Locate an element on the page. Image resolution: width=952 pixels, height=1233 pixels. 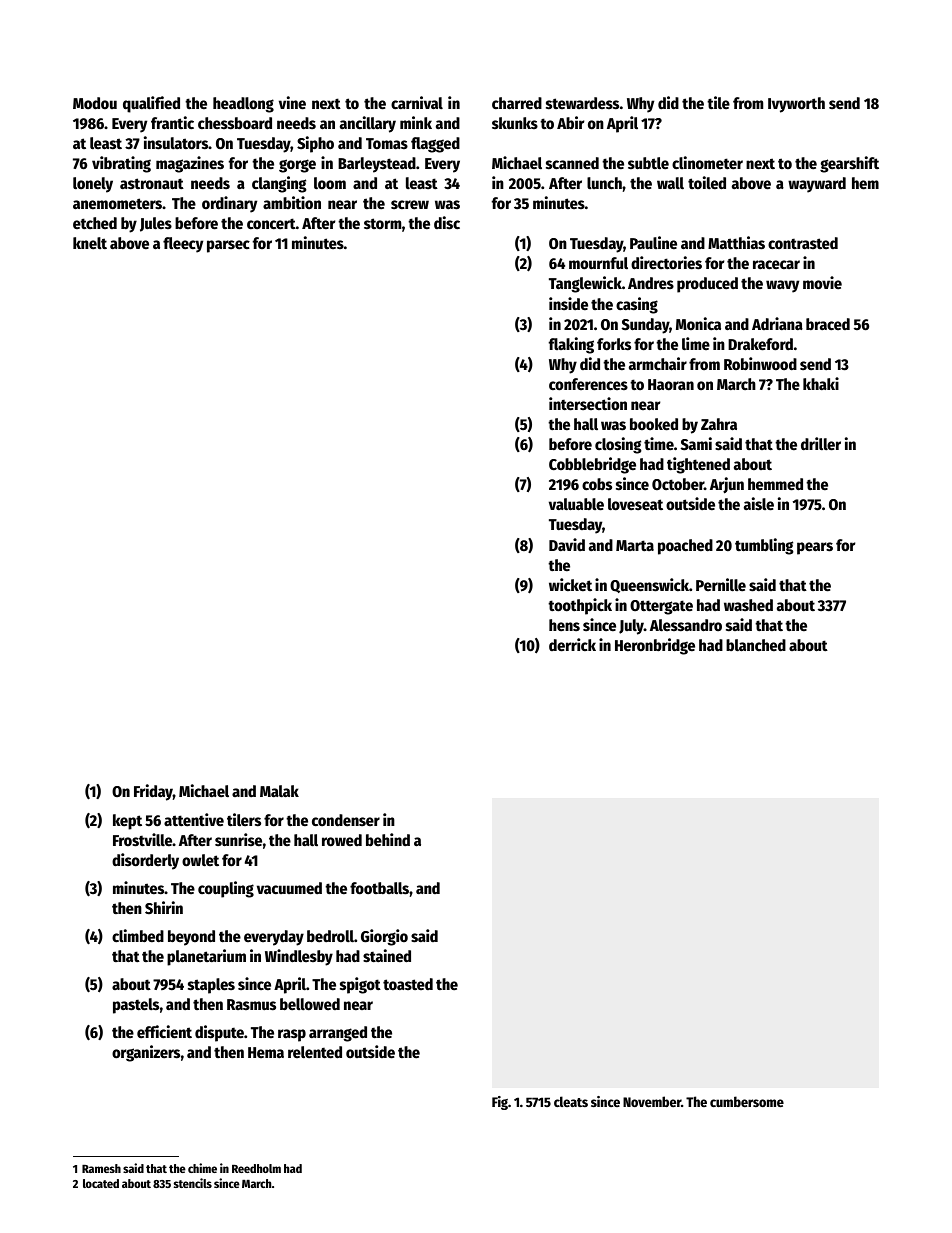
racecar is located at coordinates (776, 265).
